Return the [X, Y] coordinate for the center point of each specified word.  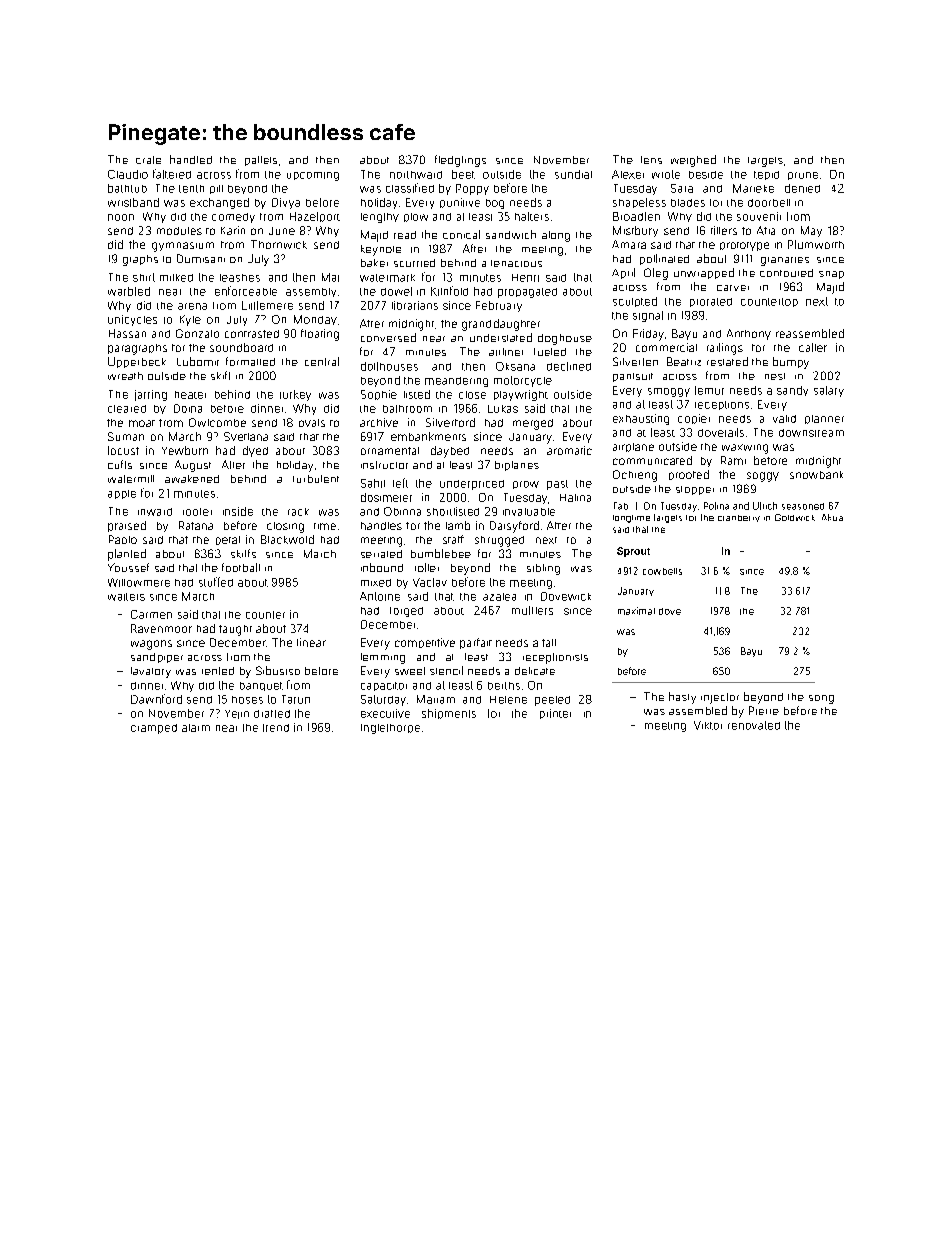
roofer [197, 512]
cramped [154, 729]
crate [148, 160]
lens [651, 160]
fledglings [460, 161]
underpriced [472, 485]
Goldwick [795, 517]
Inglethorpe [390, 729]
